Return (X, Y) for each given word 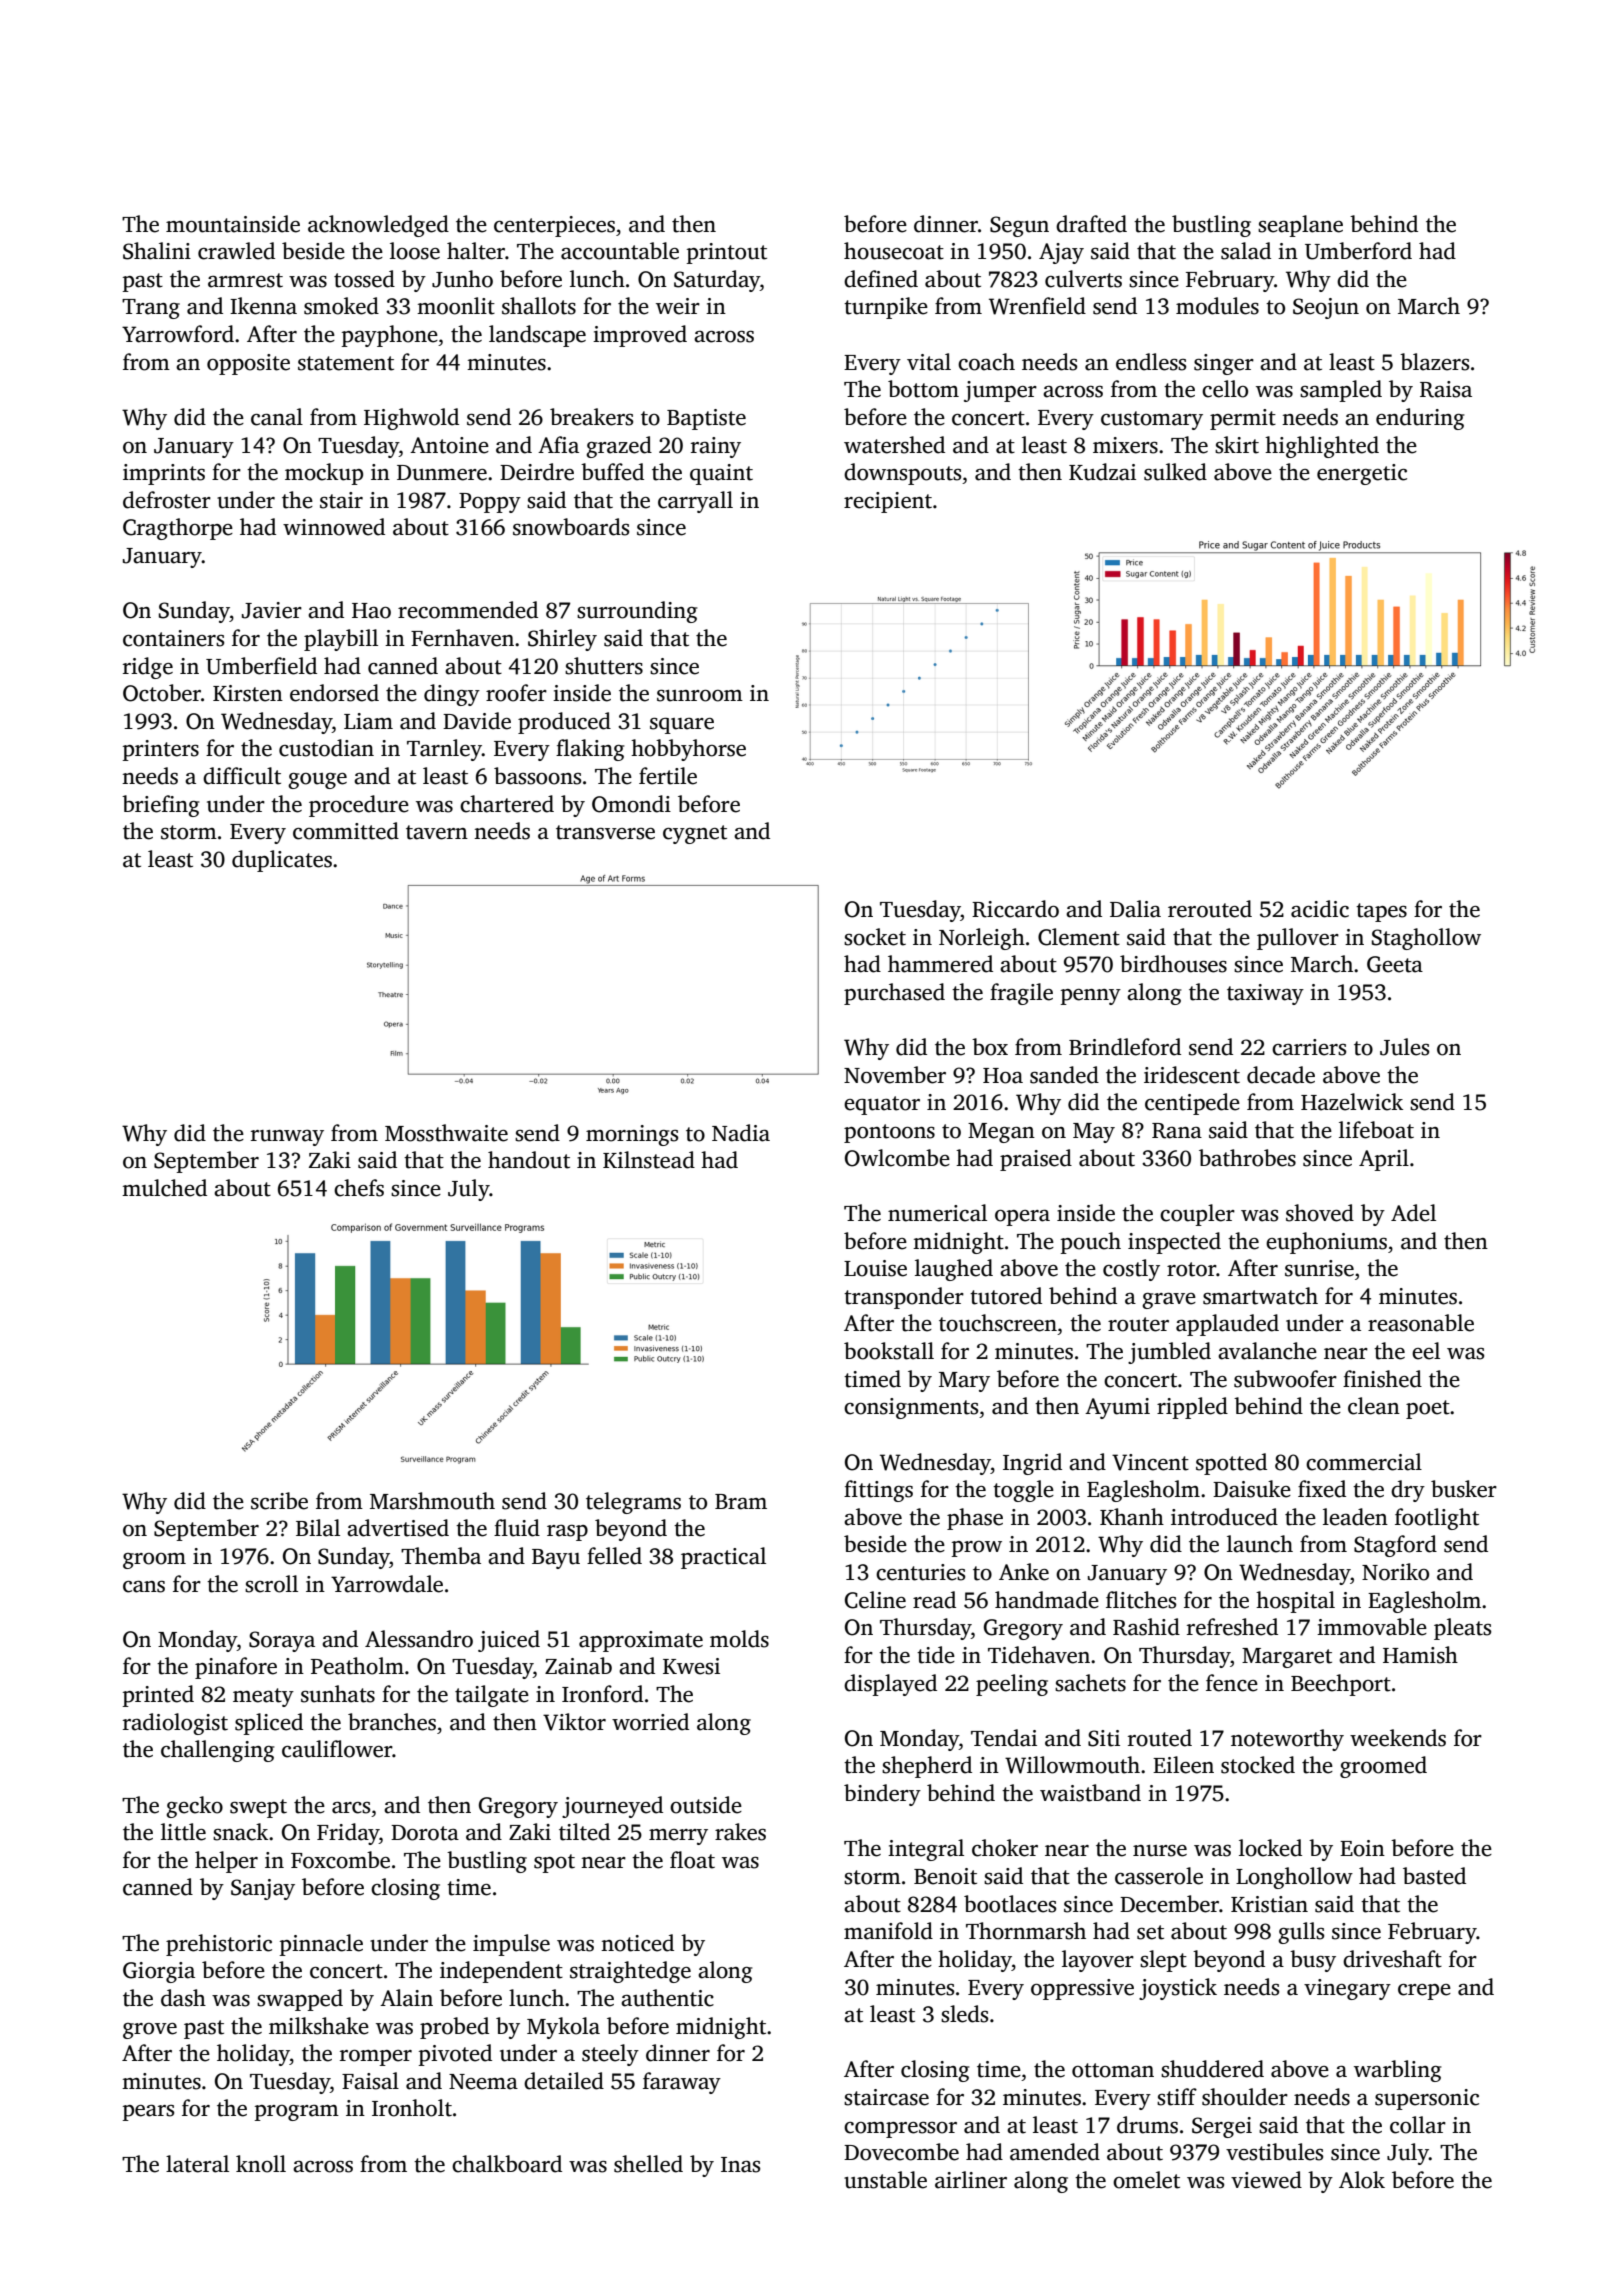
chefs (359, 1188)
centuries (920, 1572)
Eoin (1362, 1848)
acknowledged (378, 226)
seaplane (1300, 226)
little (183, 1832)
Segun (1019, 226)
